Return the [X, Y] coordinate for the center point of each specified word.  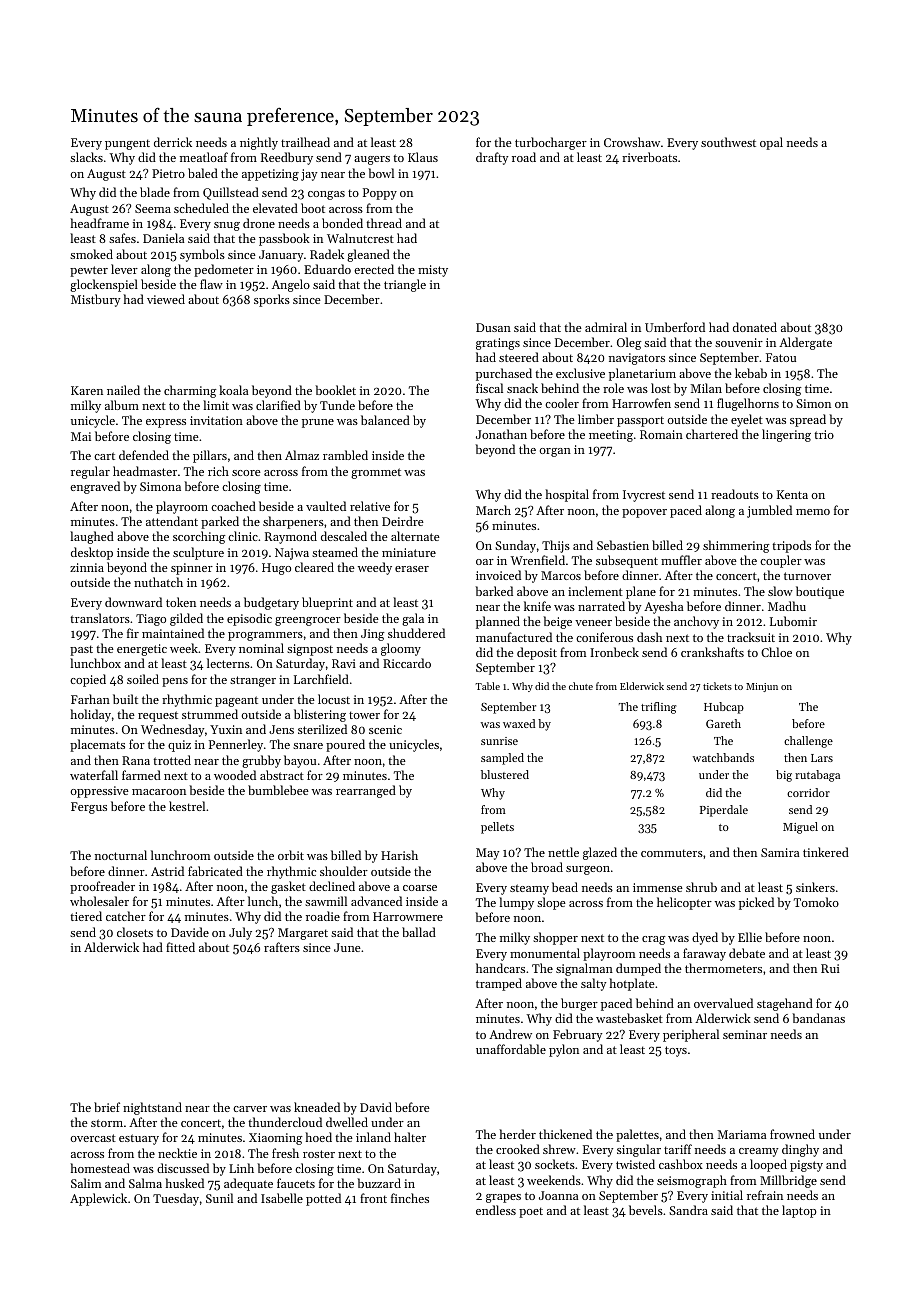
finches [410, 1198]
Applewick [98, 1199]
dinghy [800, 1150]
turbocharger [551, 143]
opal [771, 143]
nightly [259, 143]
